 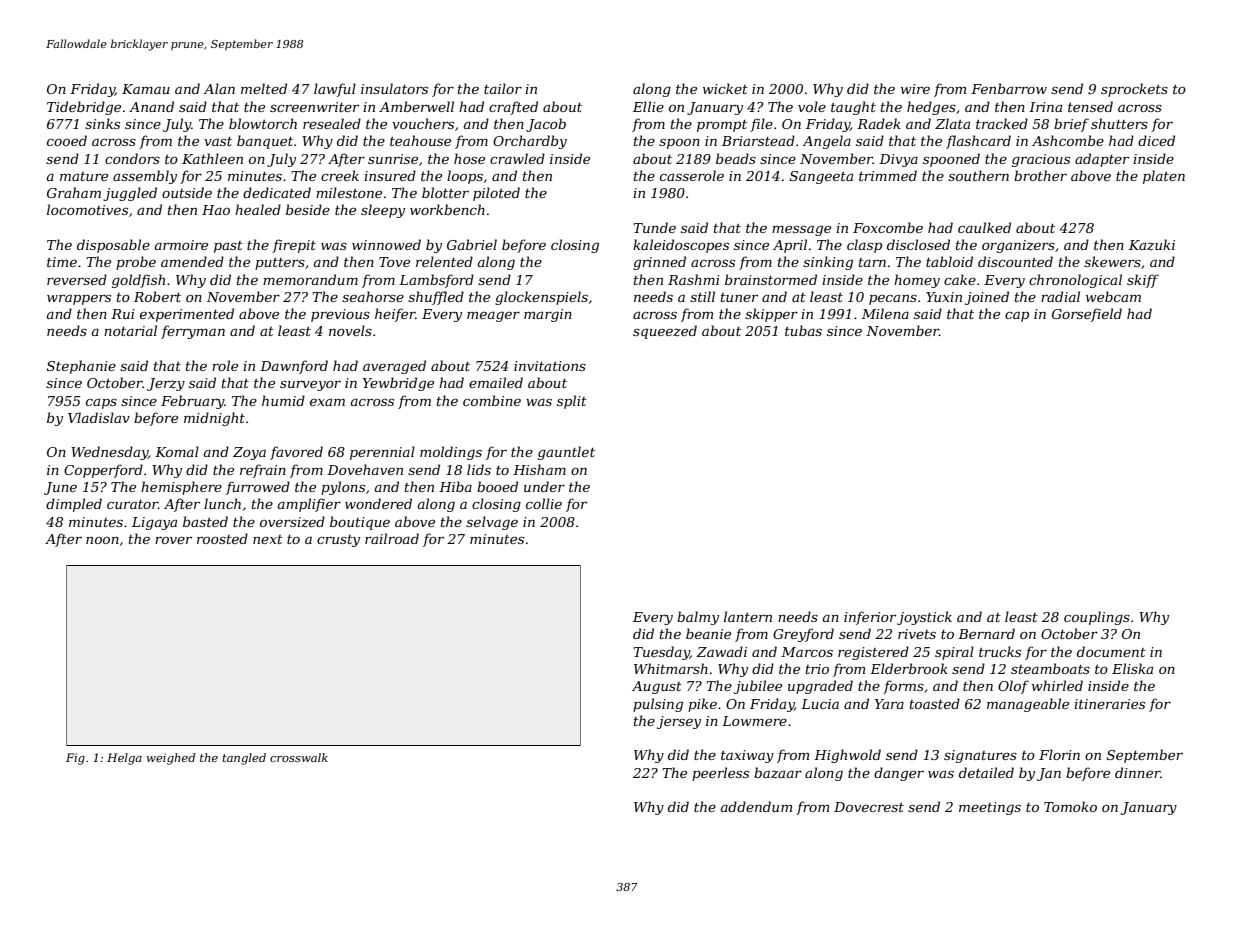 I want to click on rover, so click(x=173, y=540).
